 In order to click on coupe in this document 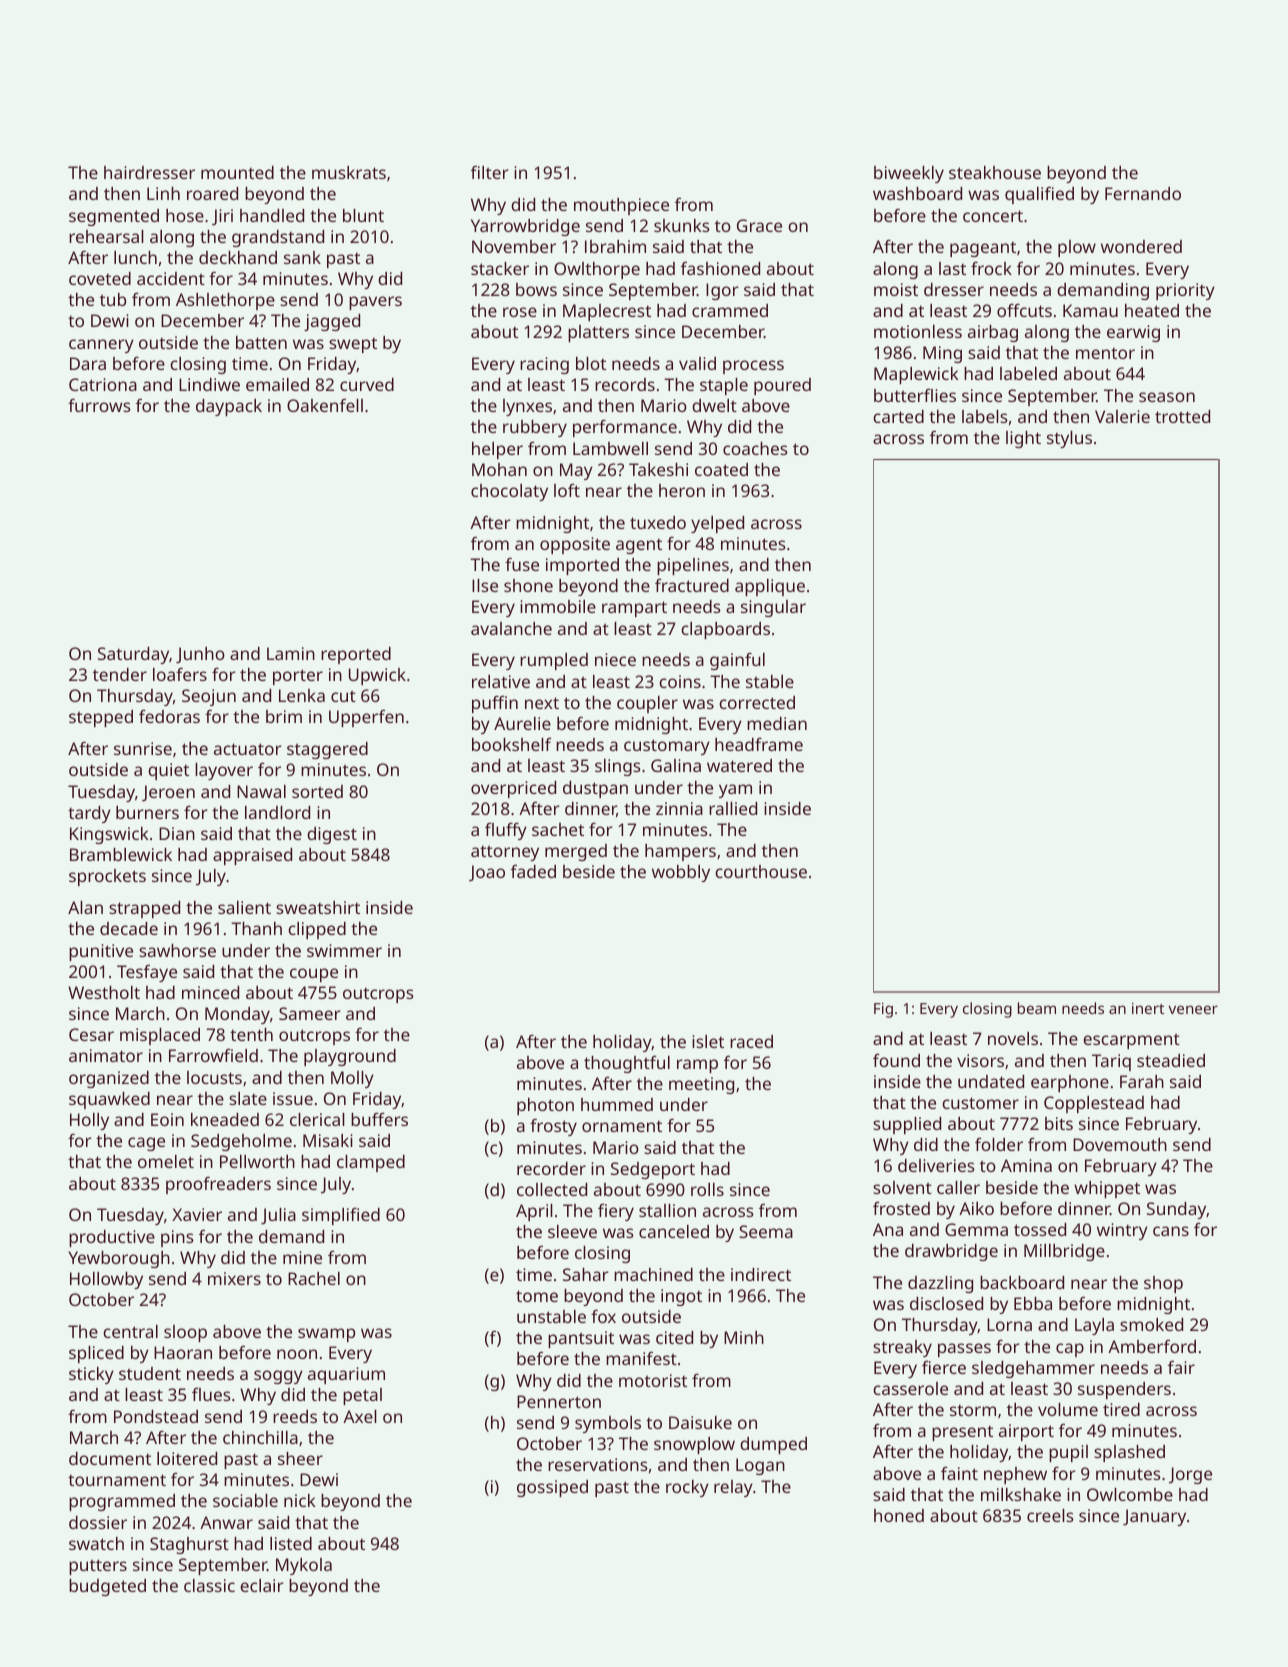, I will do `click(314, 975)`.
